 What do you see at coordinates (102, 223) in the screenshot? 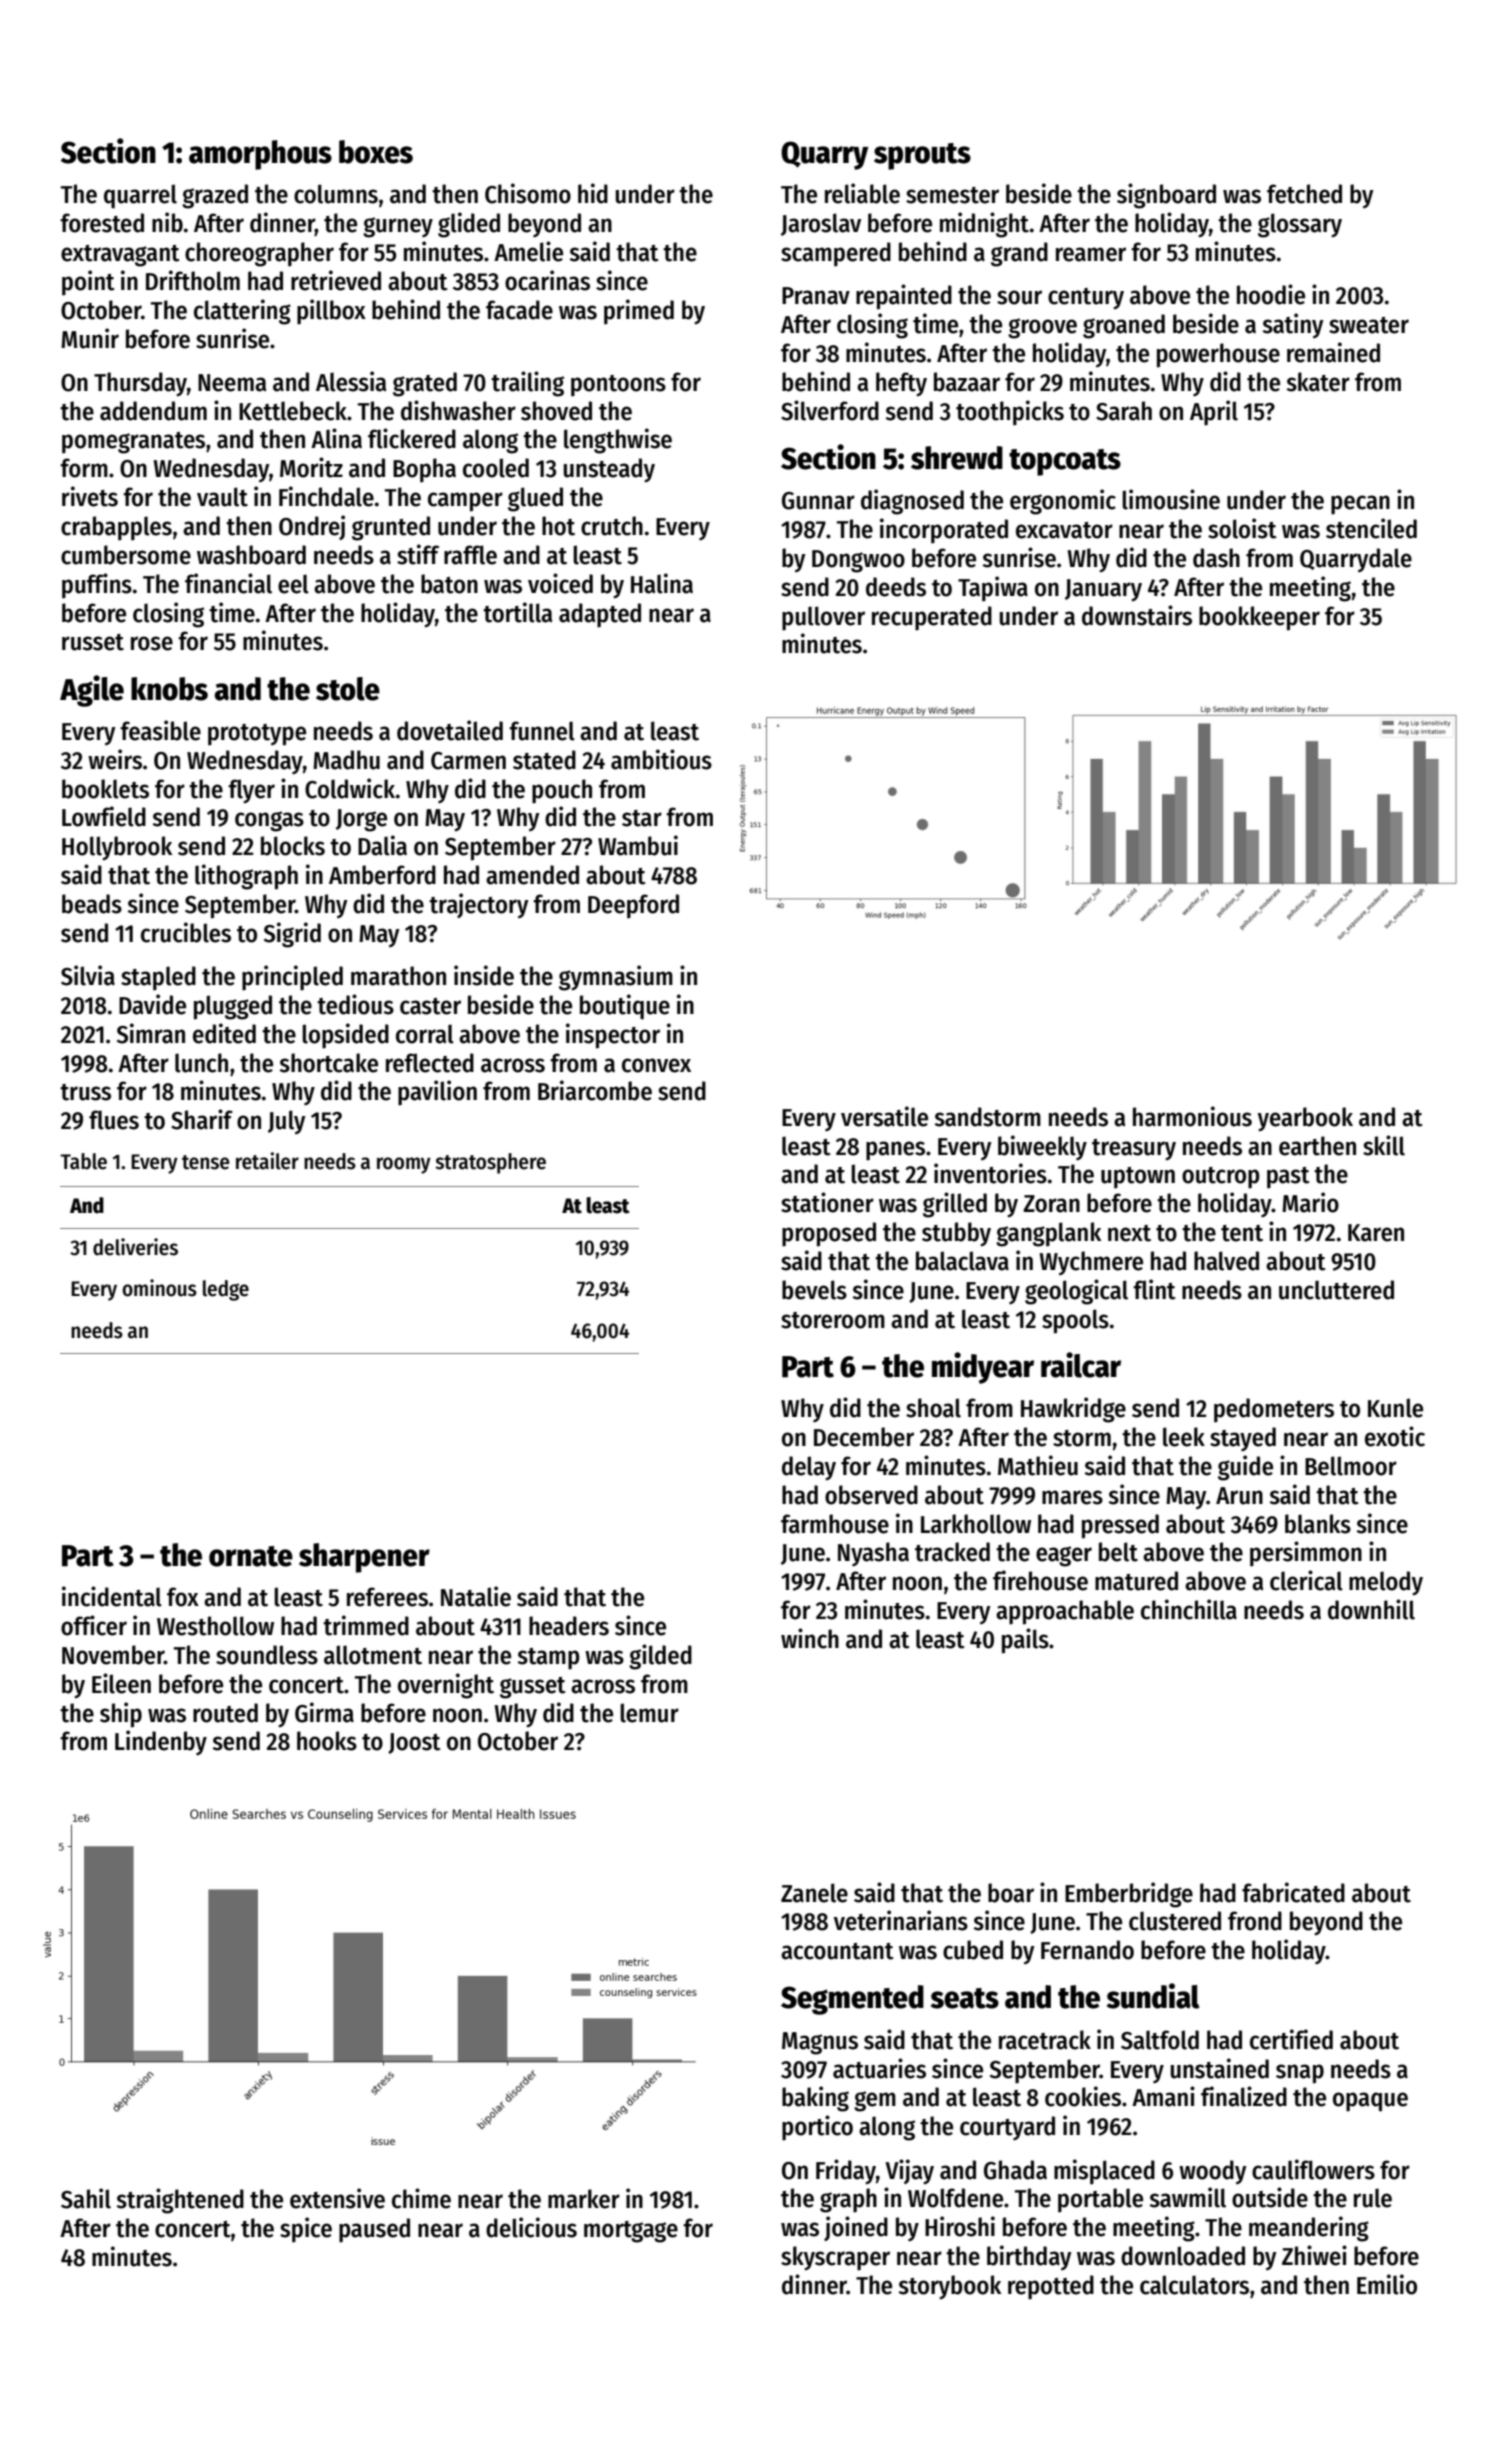
I see `forested` at bounding box center [102, 223].
